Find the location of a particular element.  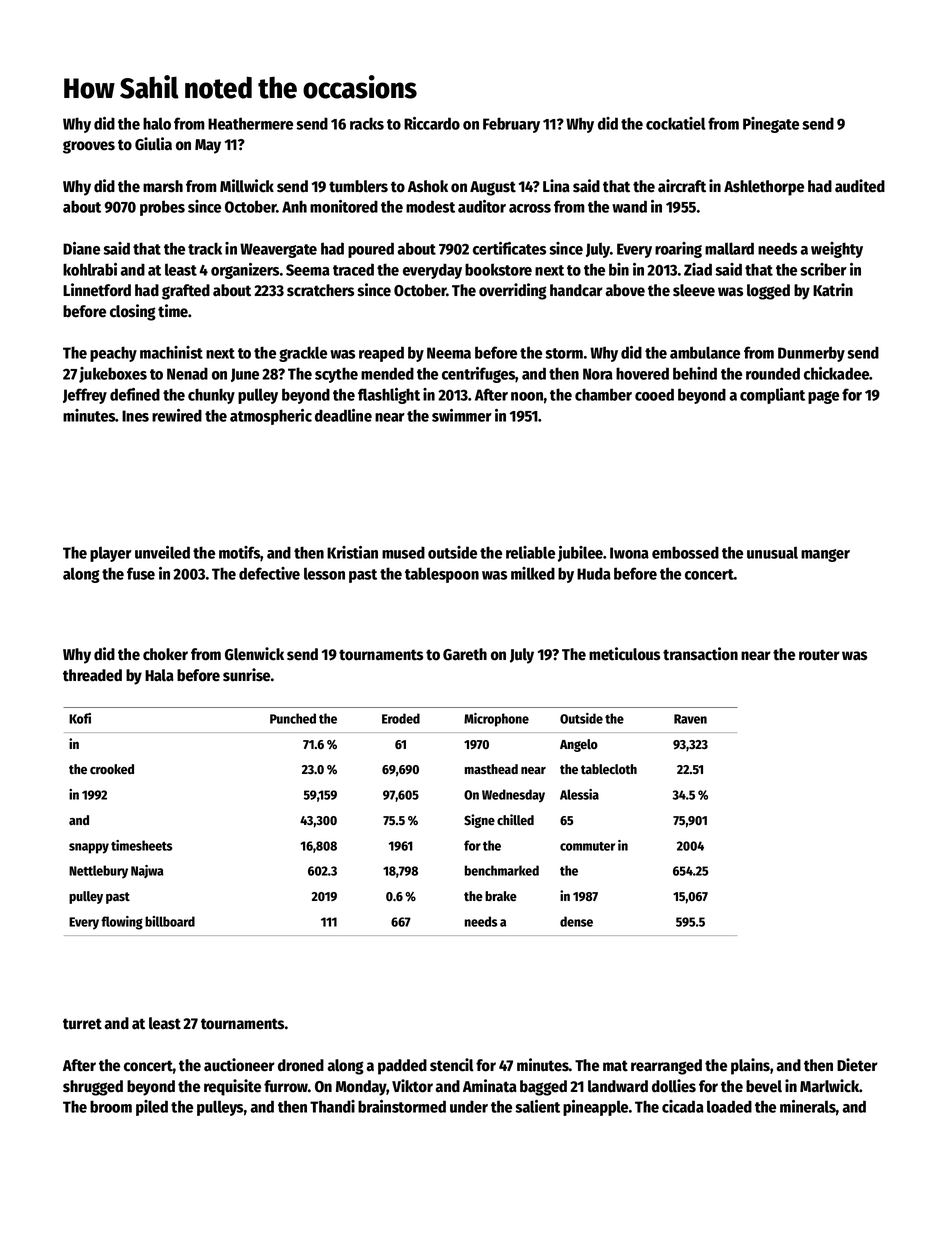

Ashlethorpe is located at coordinates (764, 188).
